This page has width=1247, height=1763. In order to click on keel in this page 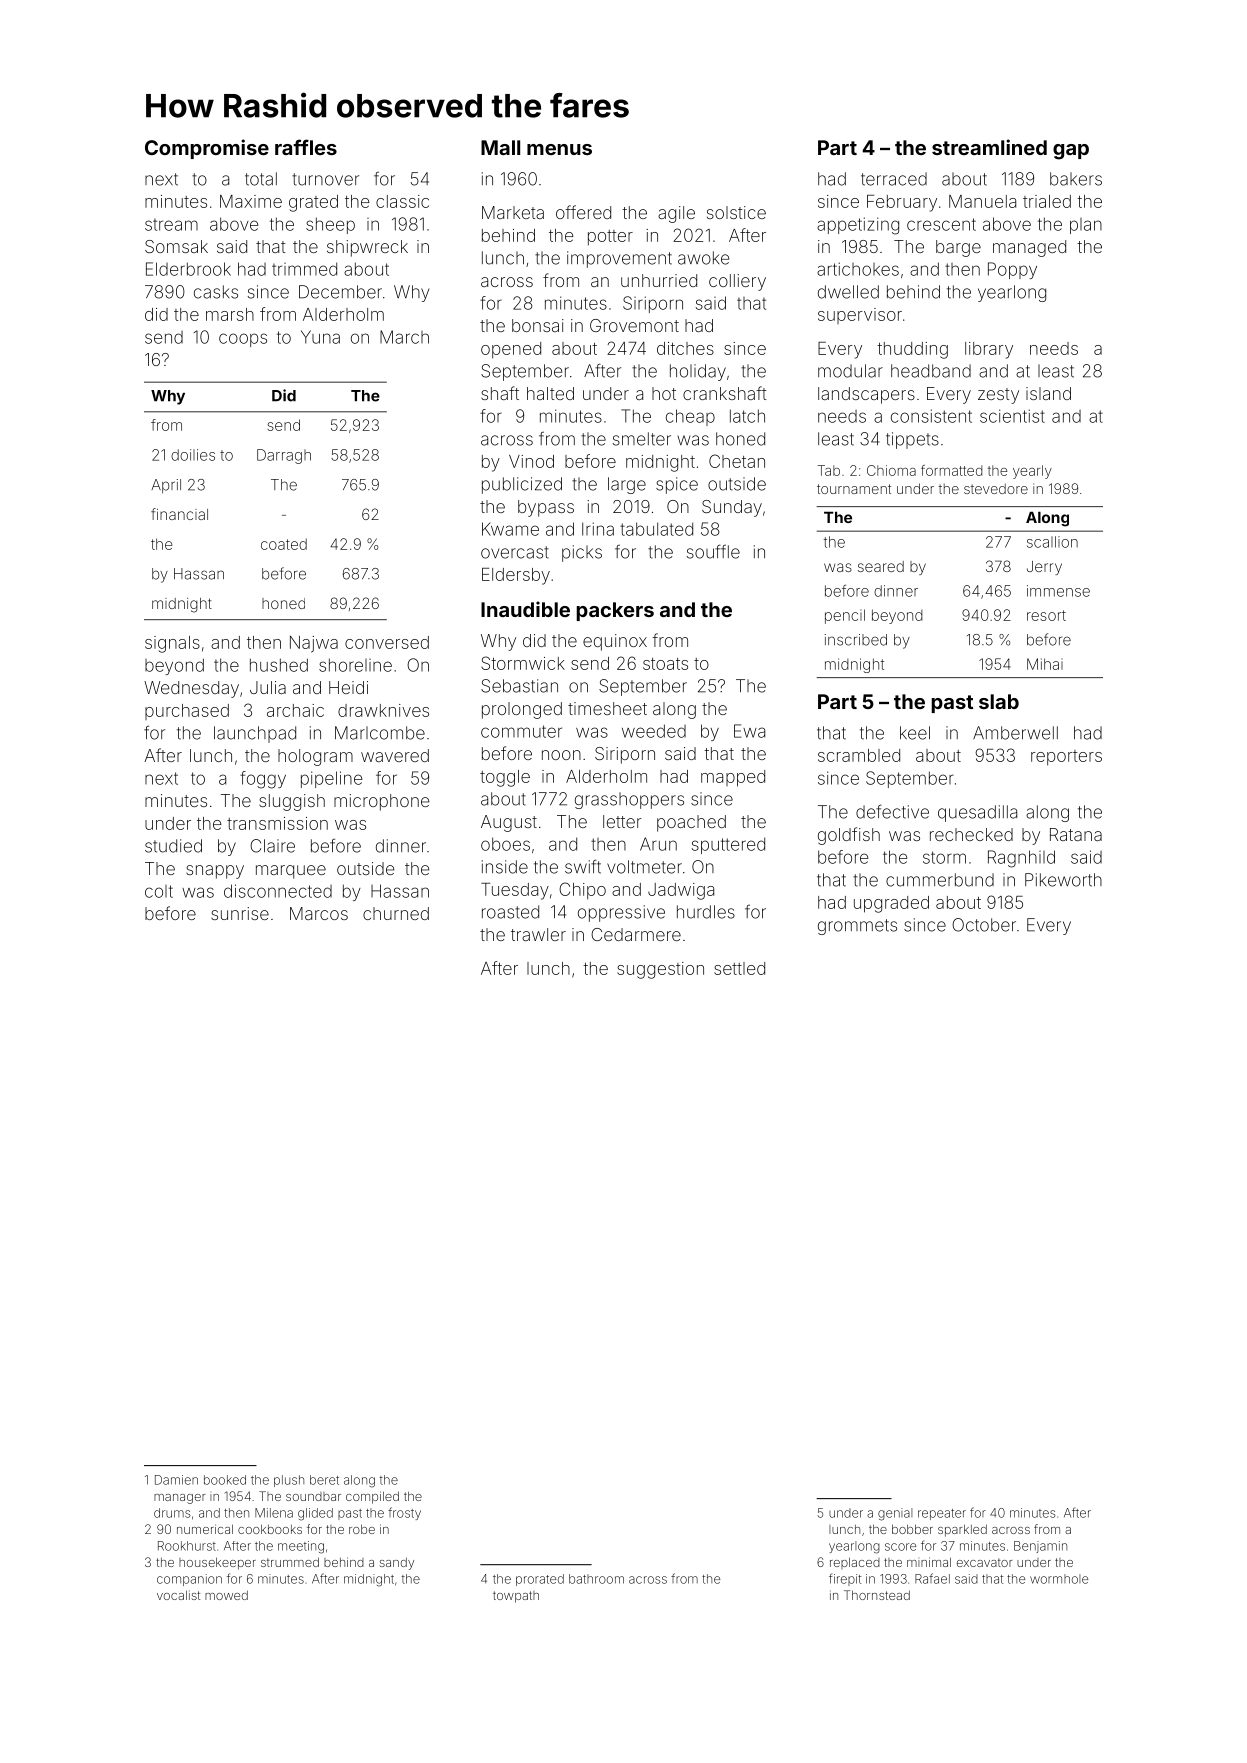, I will do `click(915, 733)`.
